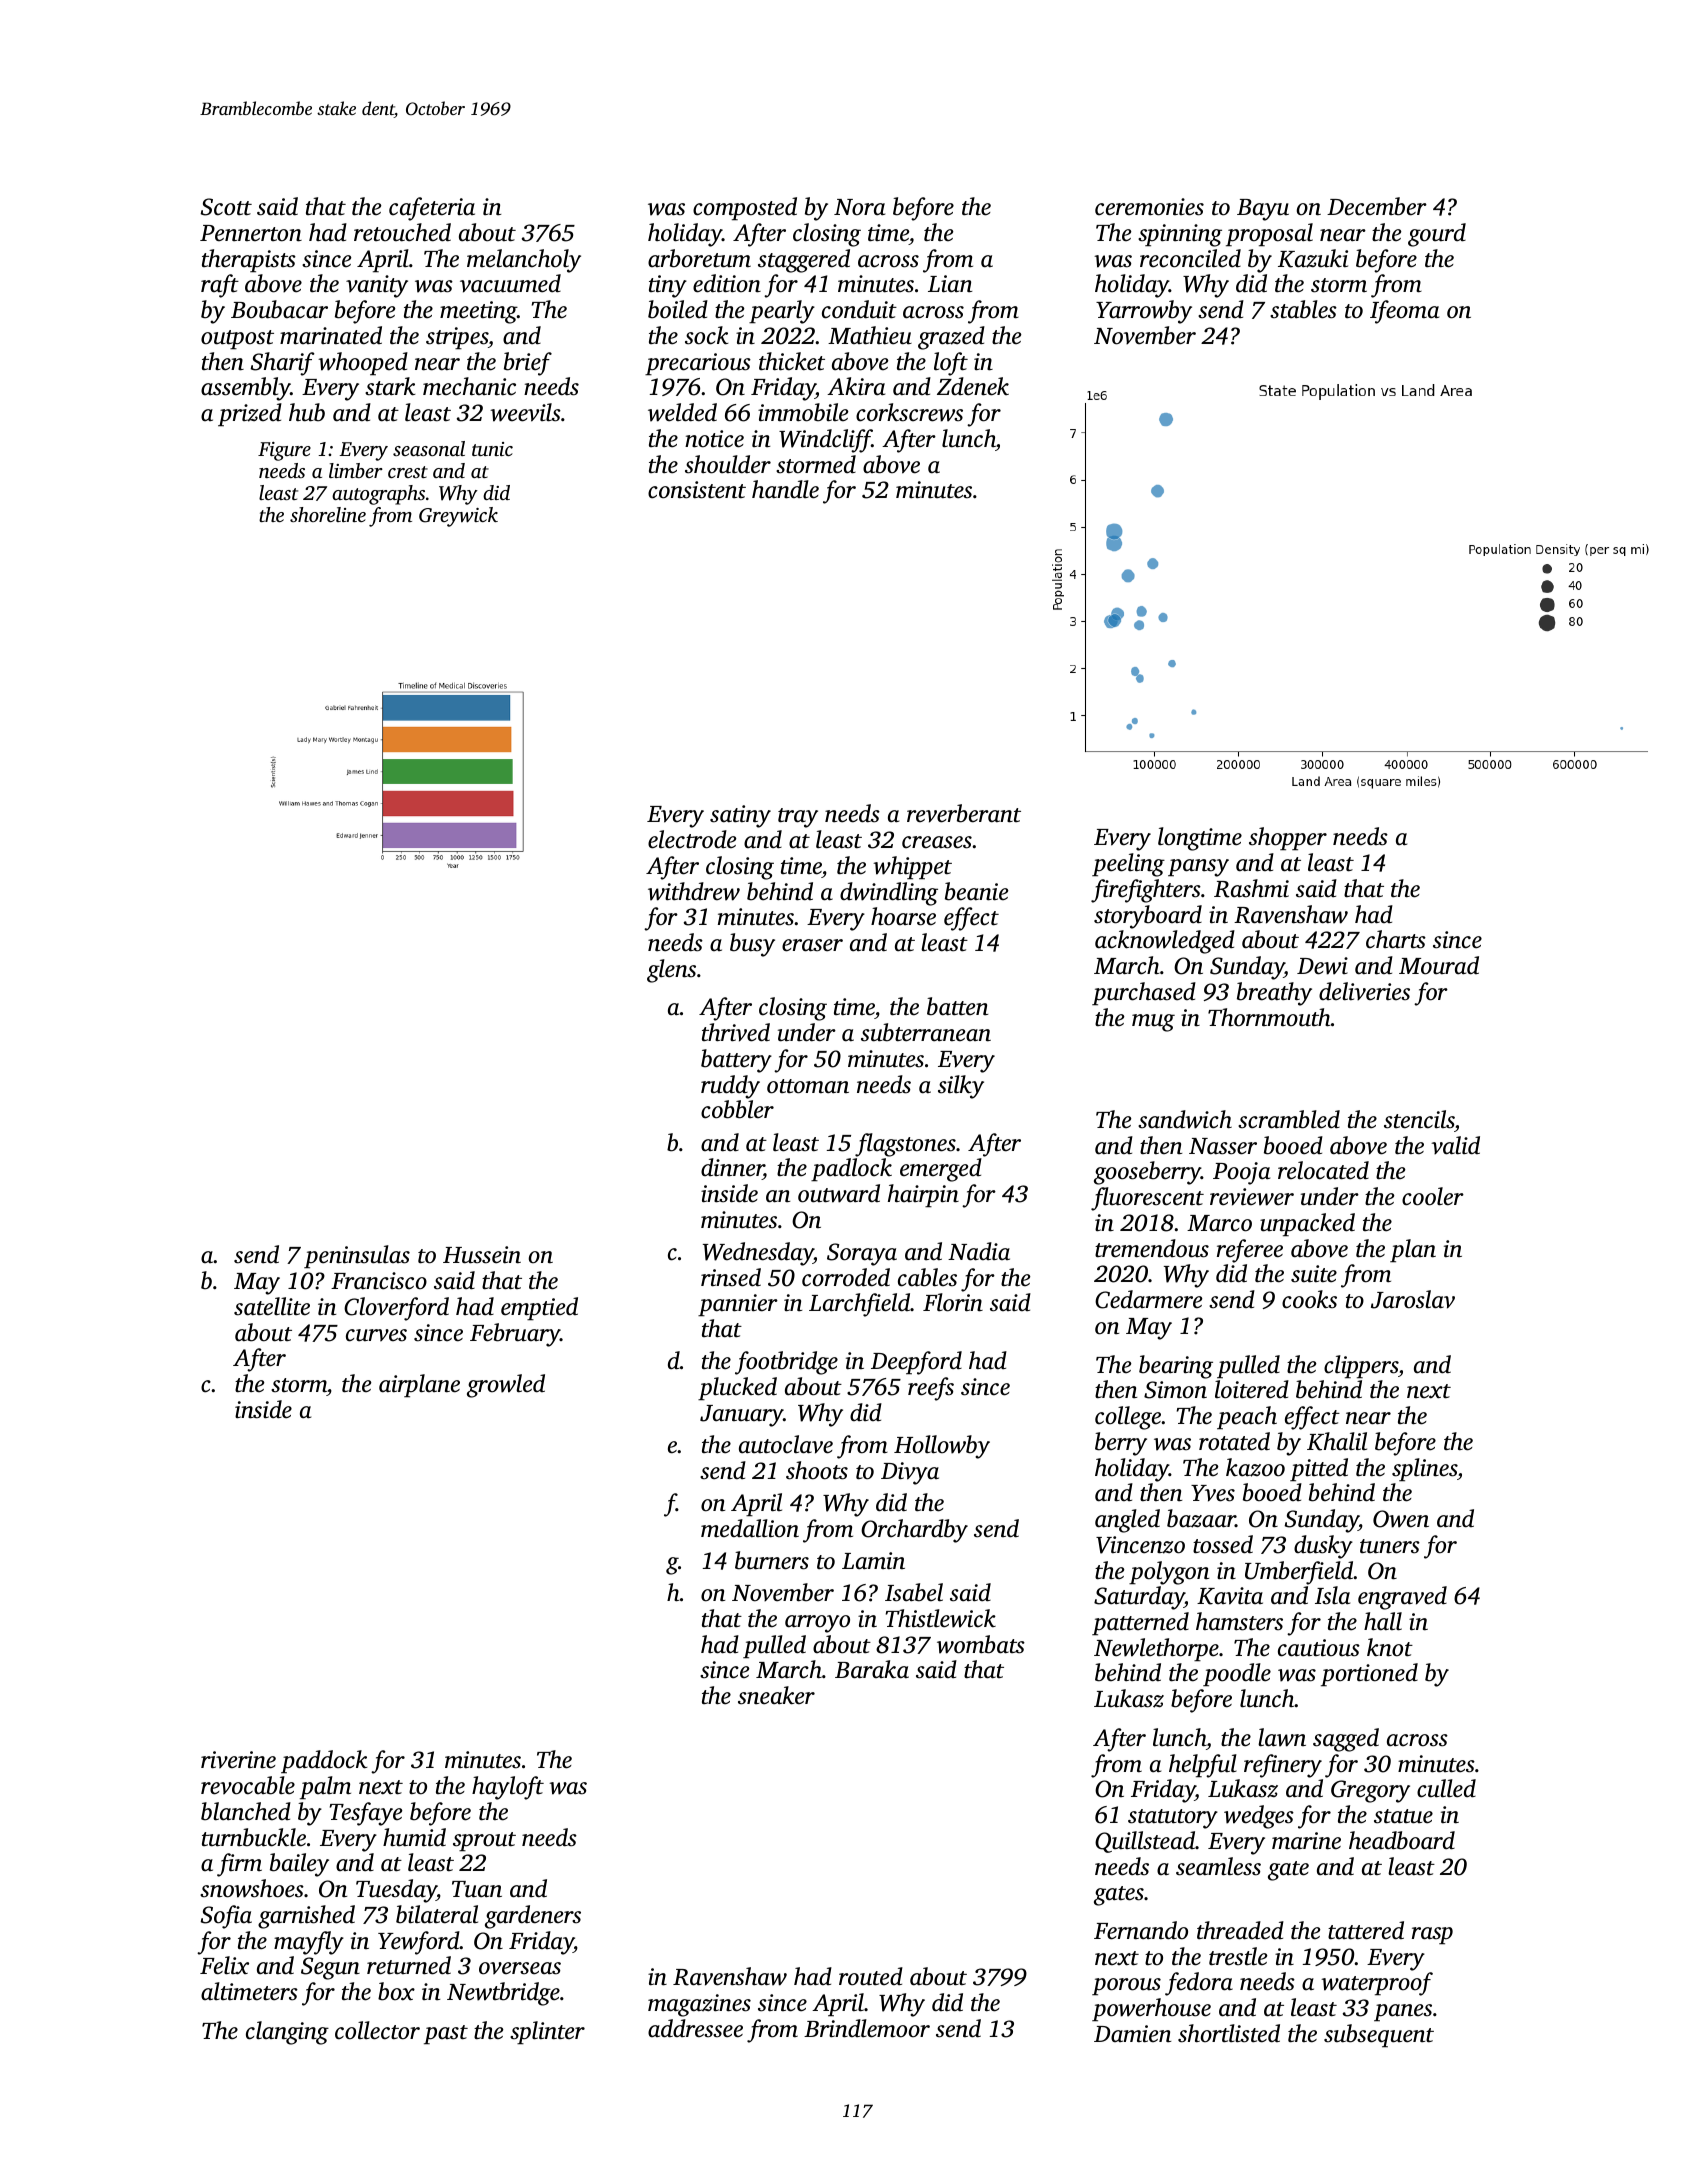 This image has width=1683, height=2178. I want to click on Segun, so click(330, 1968).
